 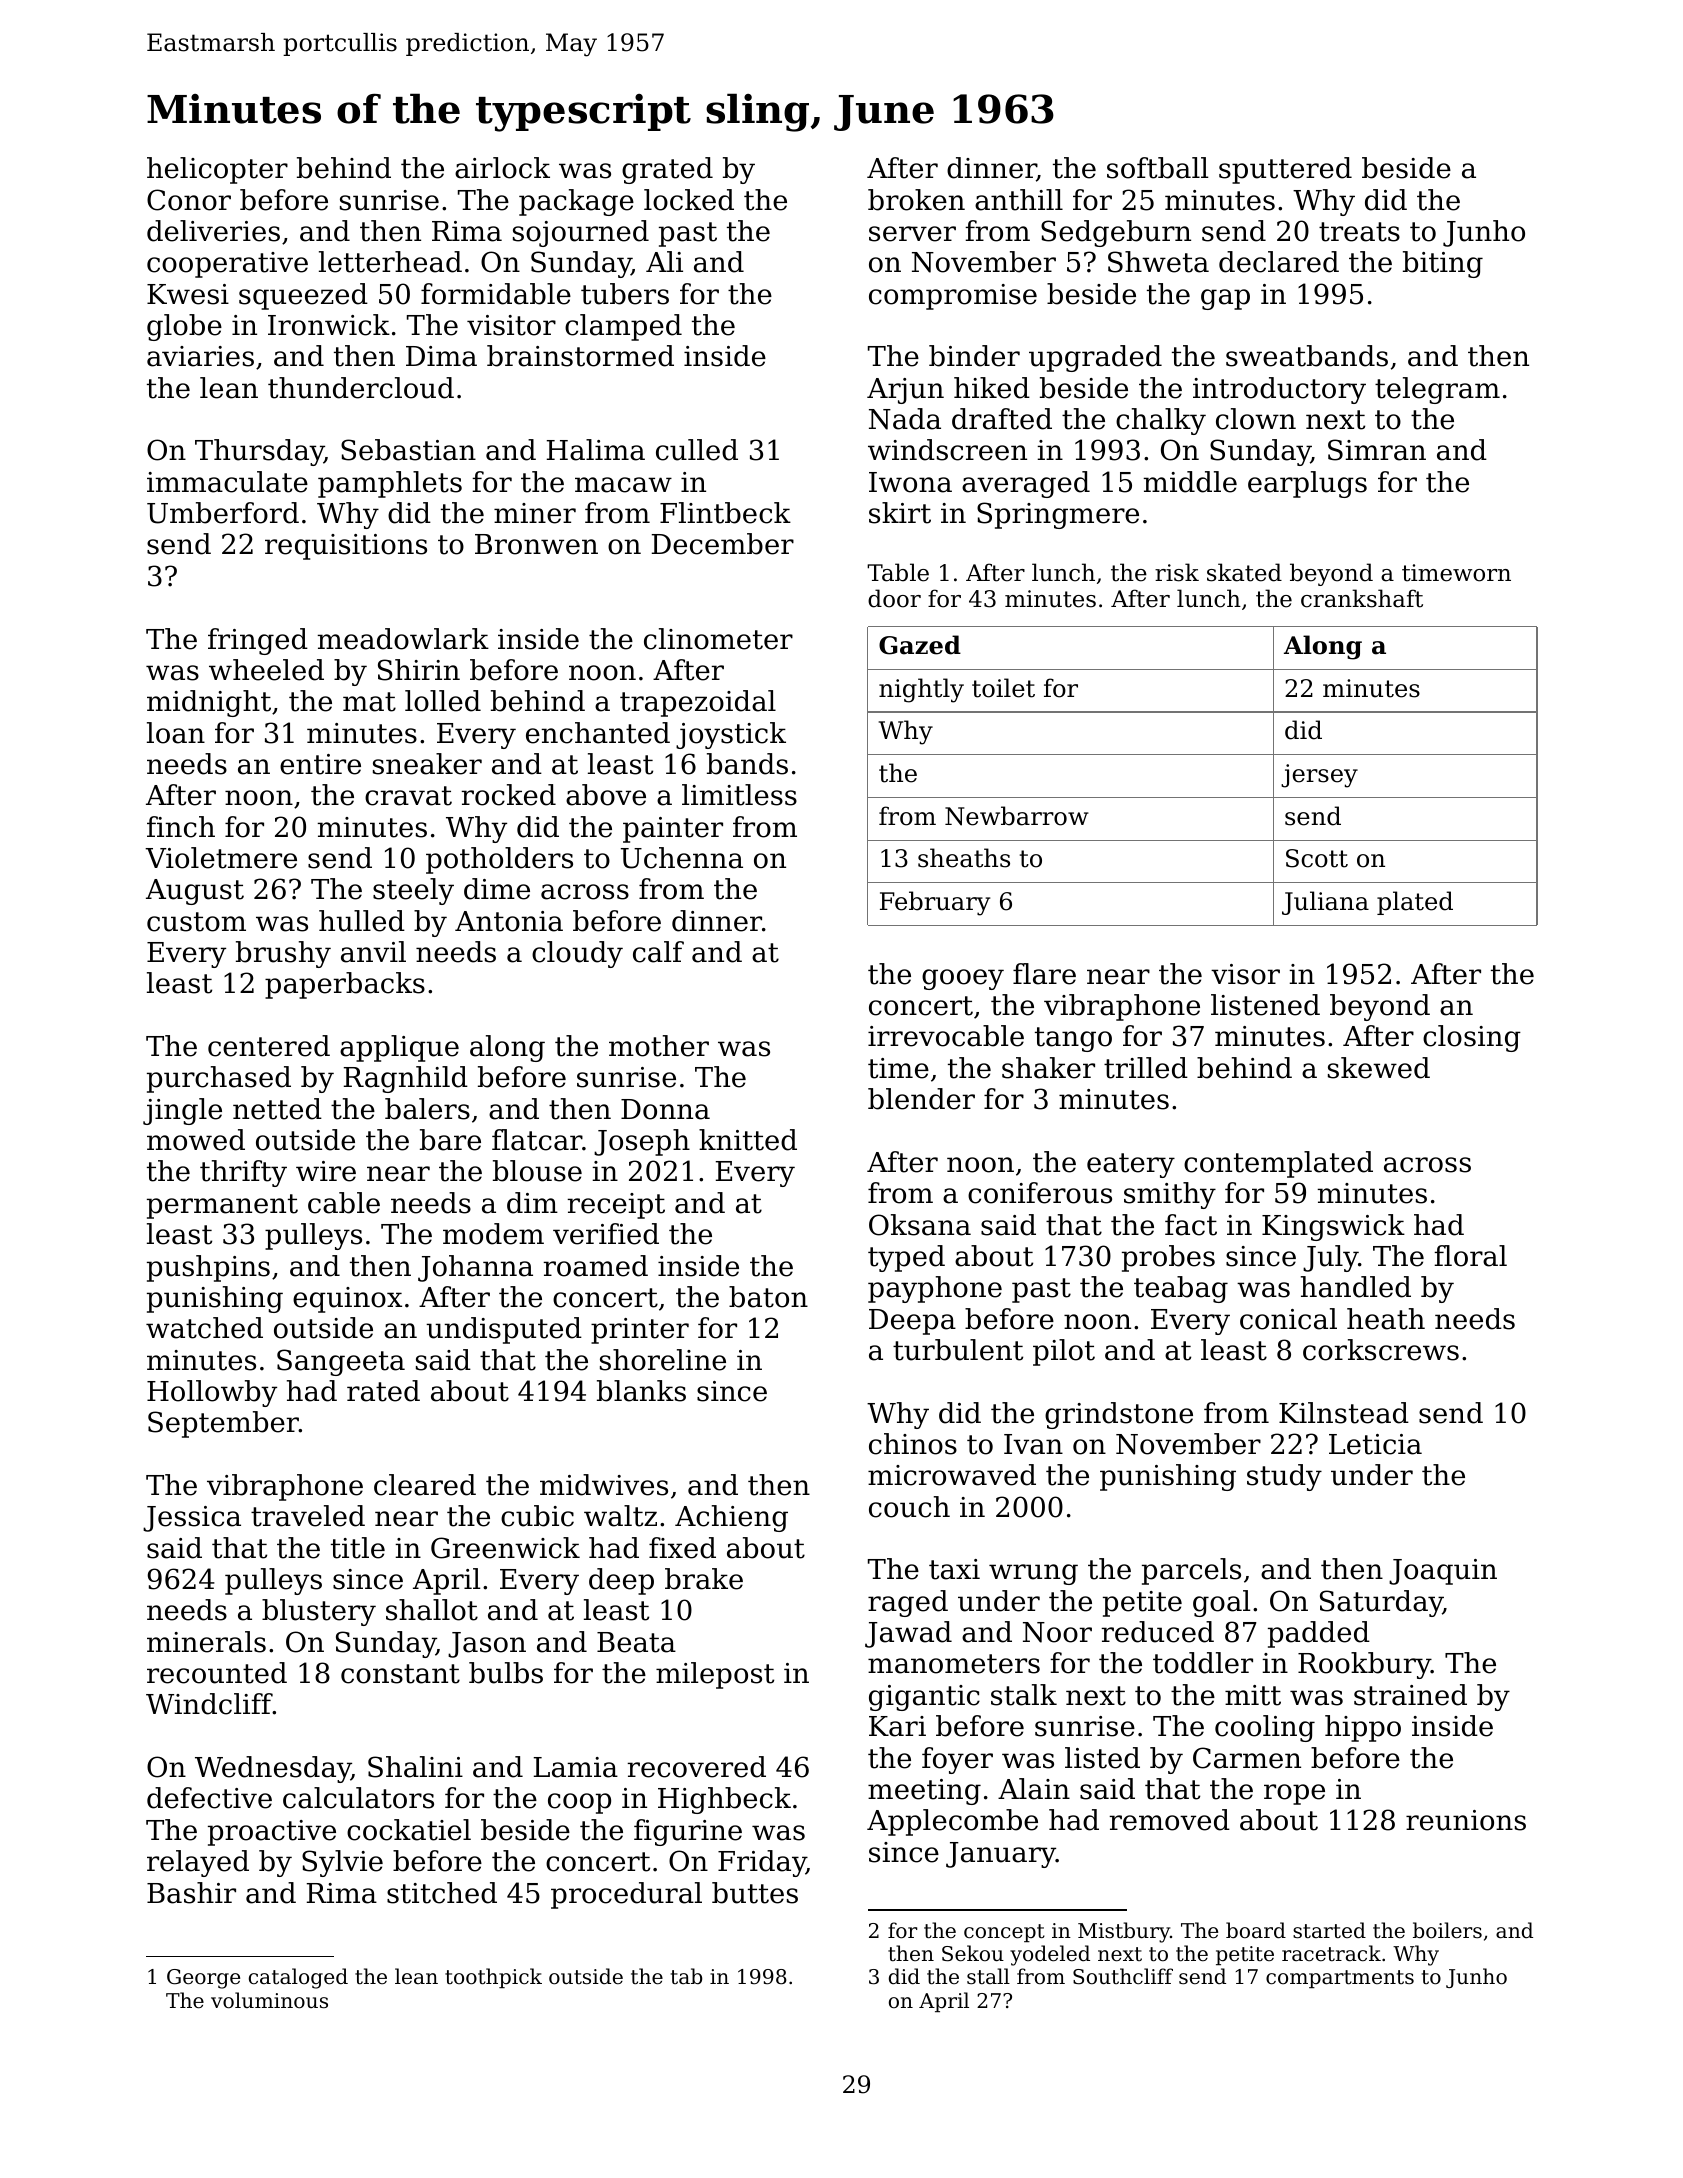 What do you see at coordinates (298, 1978) in the screenshot?
I see `cataloged` at bounding box center [298, 1978].
